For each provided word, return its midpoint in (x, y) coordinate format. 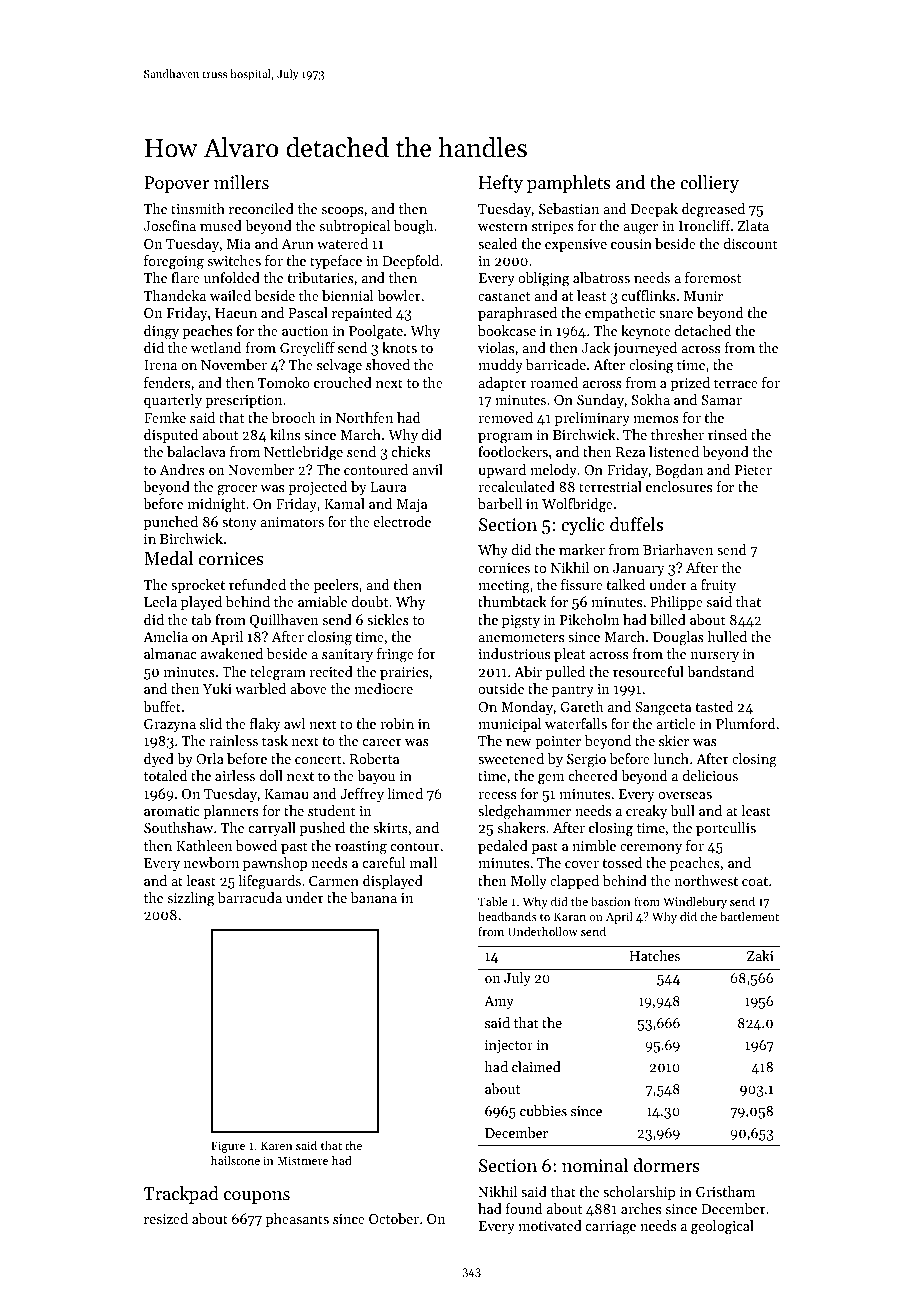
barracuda (250, 897)
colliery (709, 184)
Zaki (760, 955)
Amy (499, 1002)
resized (166, 1218)
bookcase (507, 330)
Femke (165, 417)
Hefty (501, 184)
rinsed (727, 434)
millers (241, 182)
